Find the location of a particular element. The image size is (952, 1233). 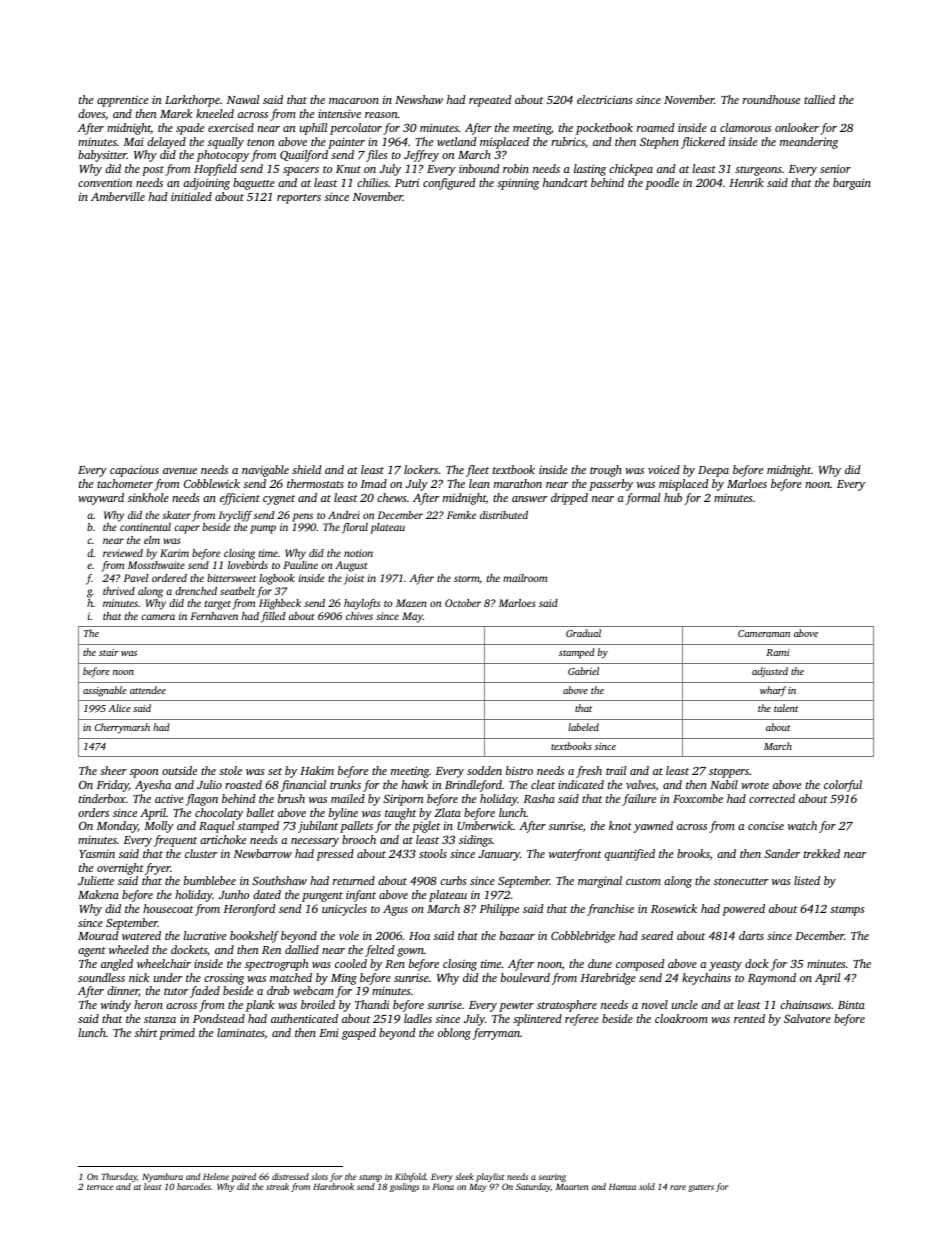

chilies is located at coordinates (372, 182).
